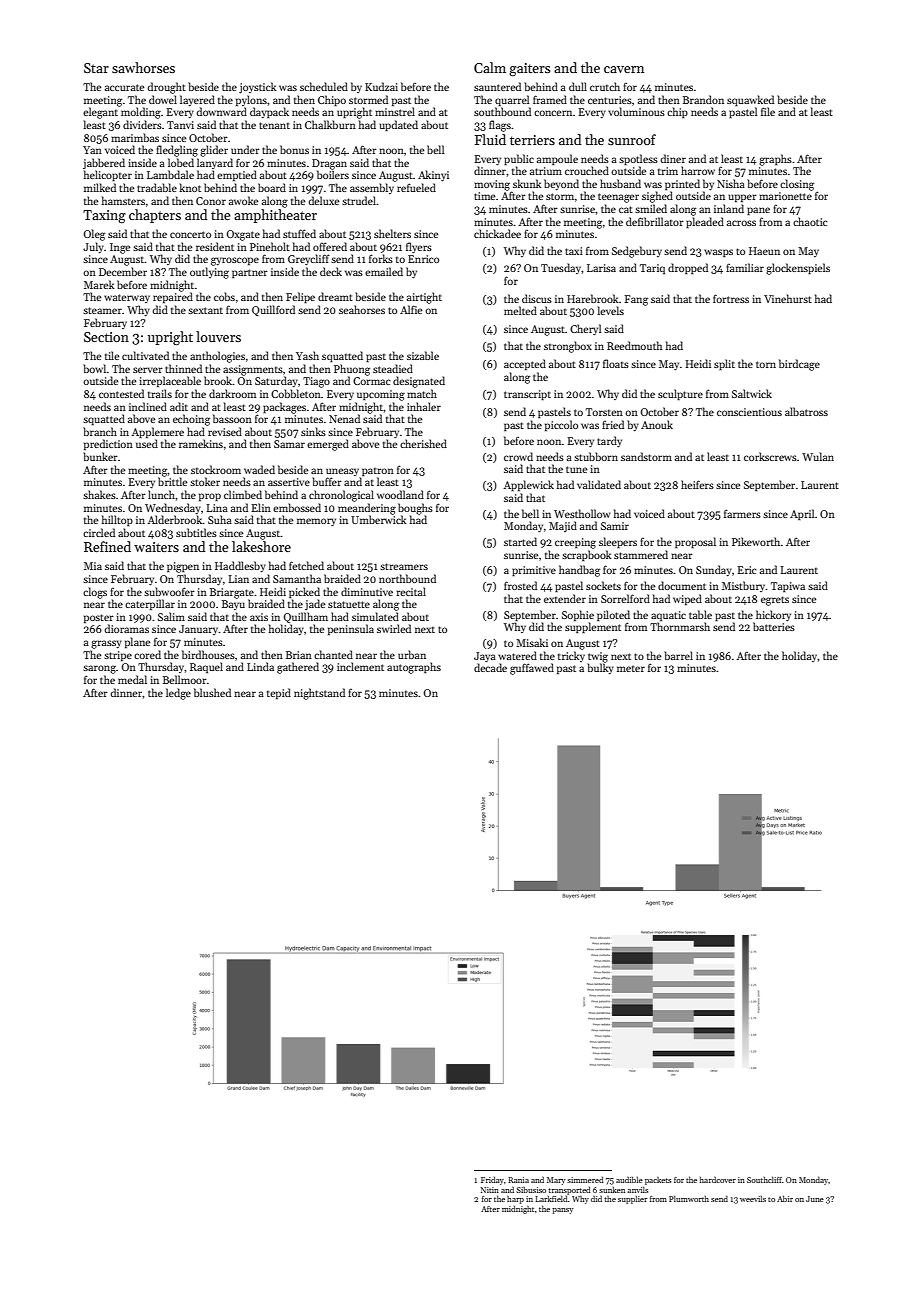 This page has width=924, height=1308. What do you see at coordinates (132, 679) in the page?
I see `medal` at bounding box center [132, 679].
